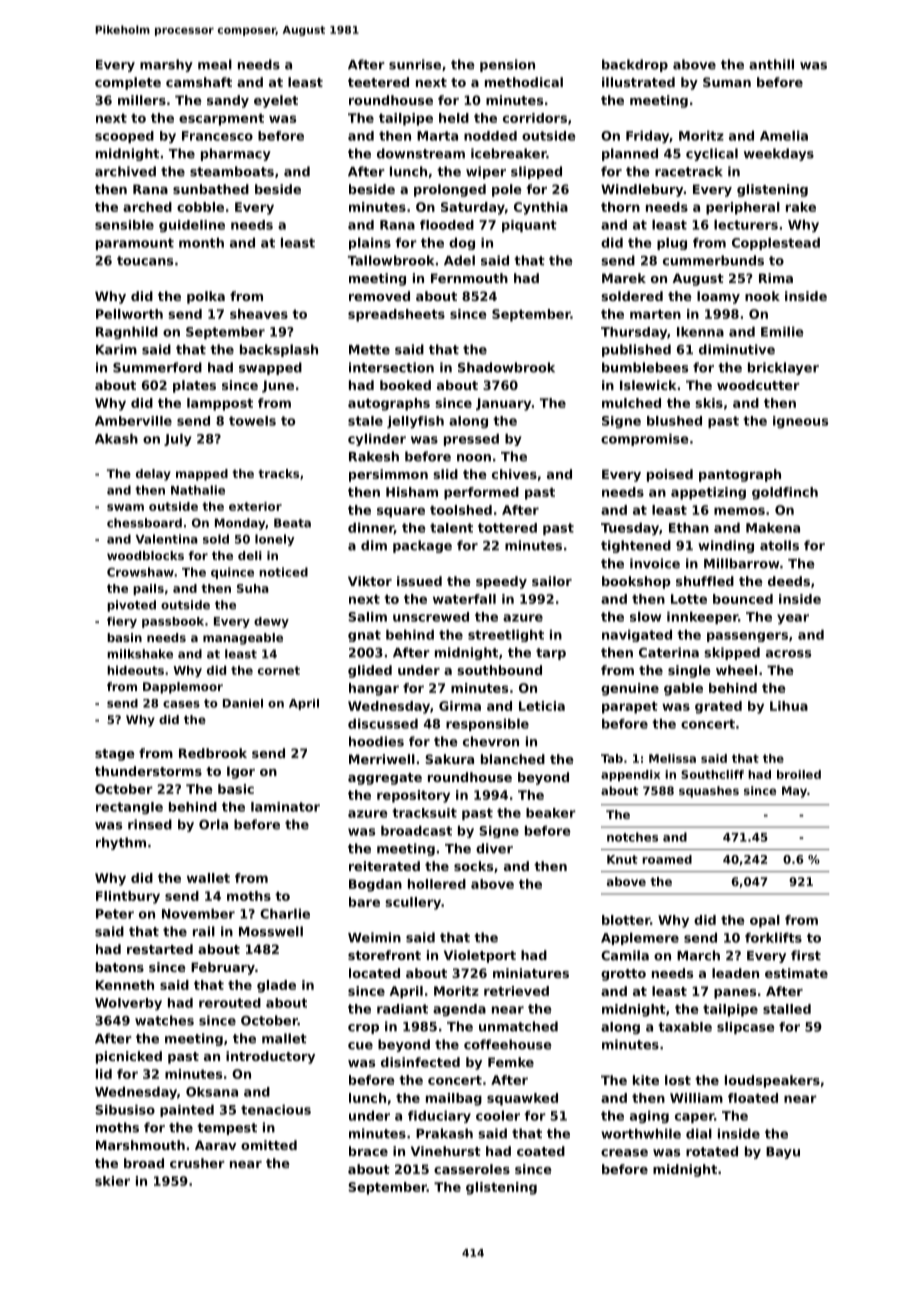 This screenshot has width=924, height=1308. What do you see at coordinates (370, 244) in the screenshot?
I see `plains` at bounding box center [370, 244].
